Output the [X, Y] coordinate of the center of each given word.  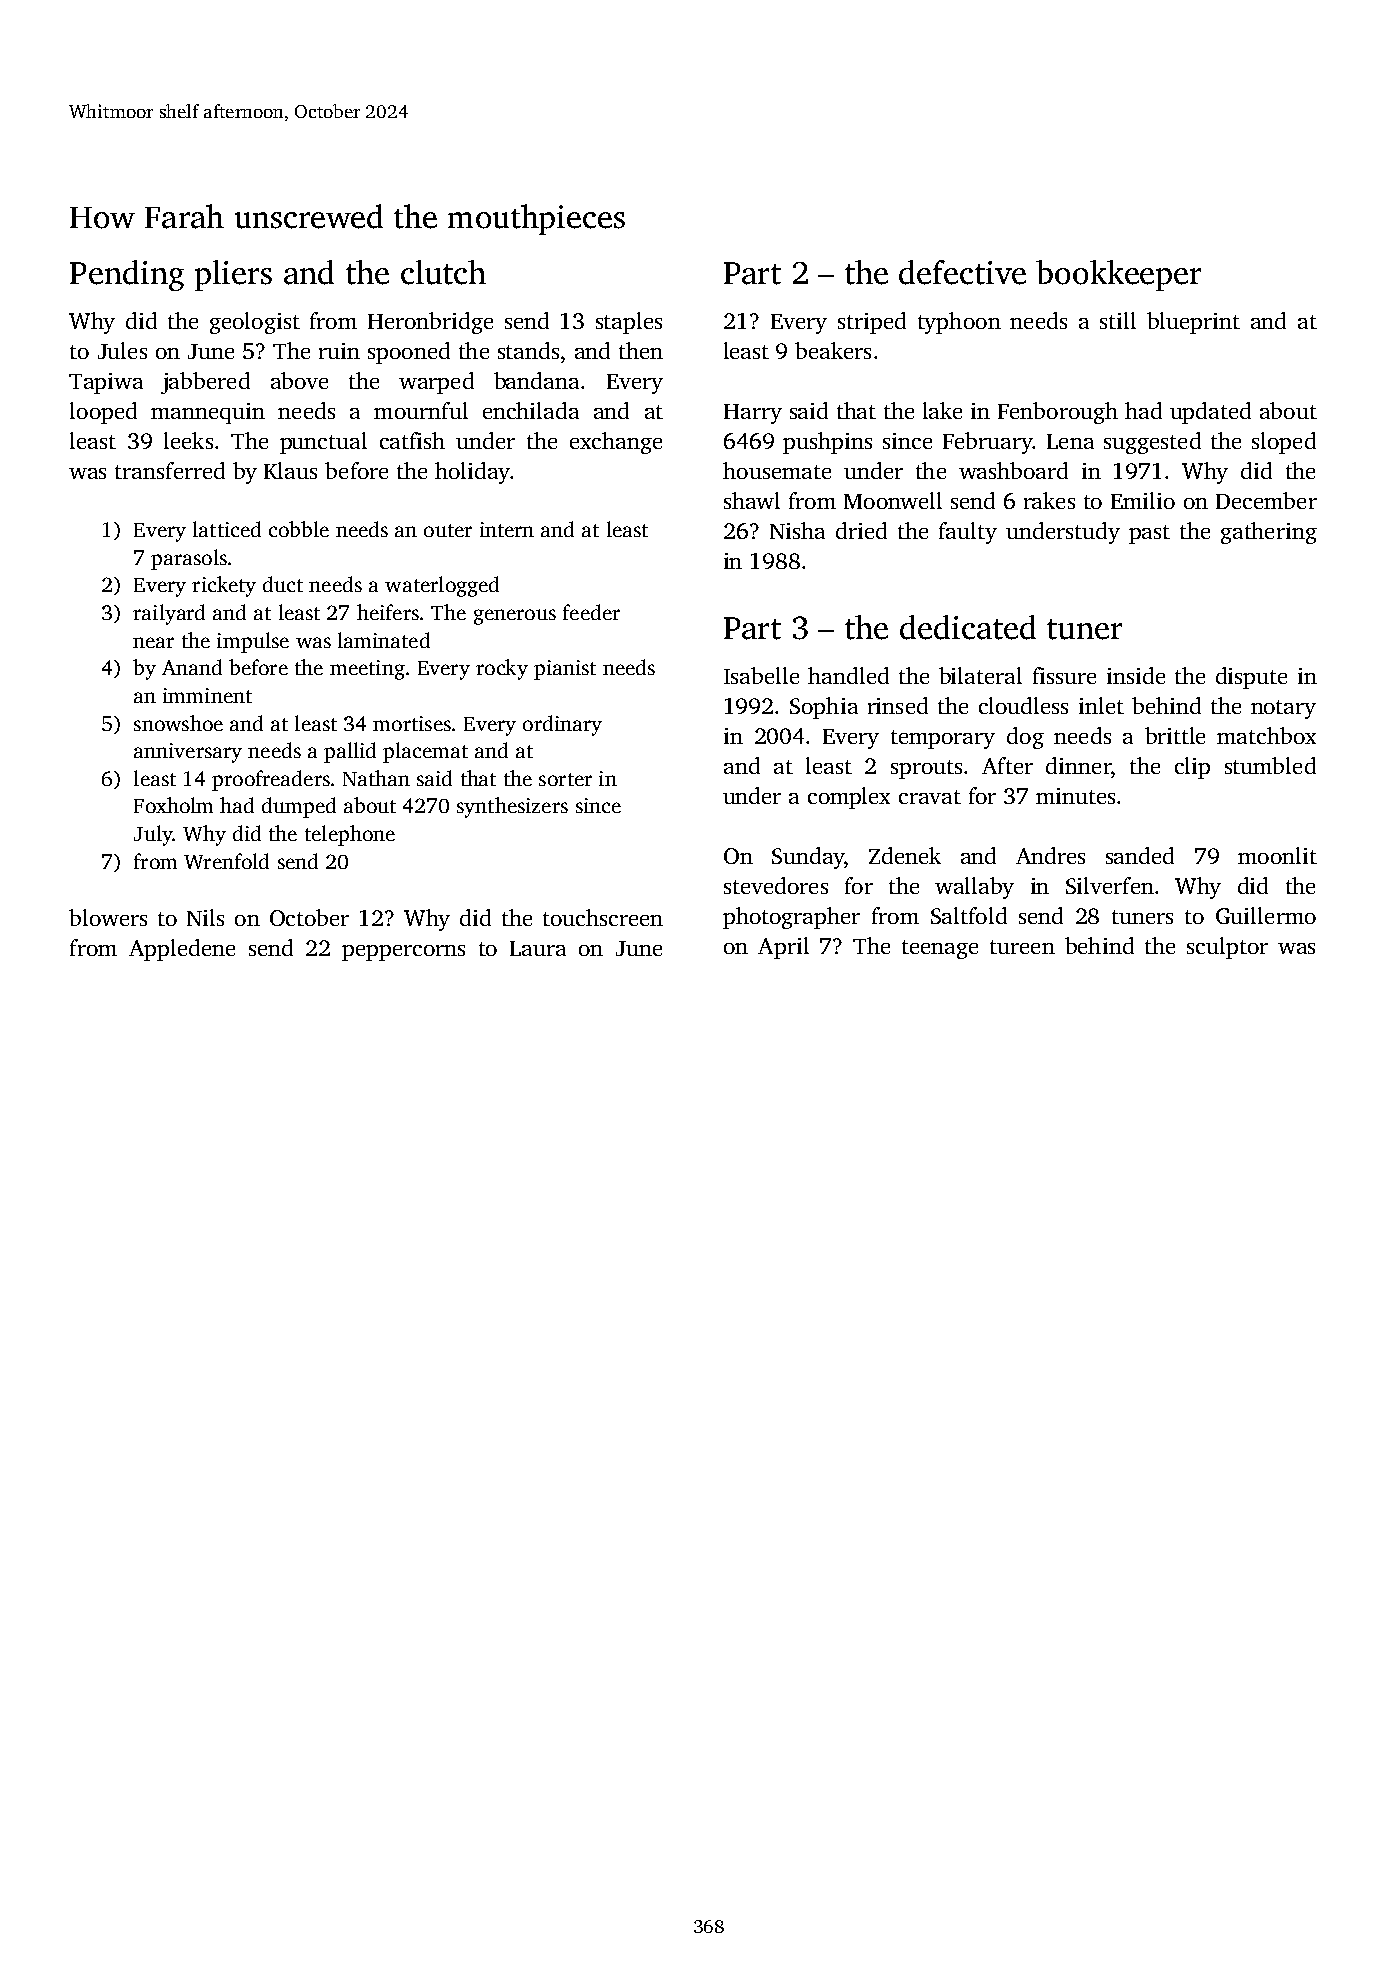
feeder [591, 612]
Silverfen [1110, 885]
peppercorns [403, 953]
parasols [189, 559]
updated [1210, 413]
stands [528, 350]
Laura [538, 948]
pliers [233, 275]
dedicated [968, 627]
